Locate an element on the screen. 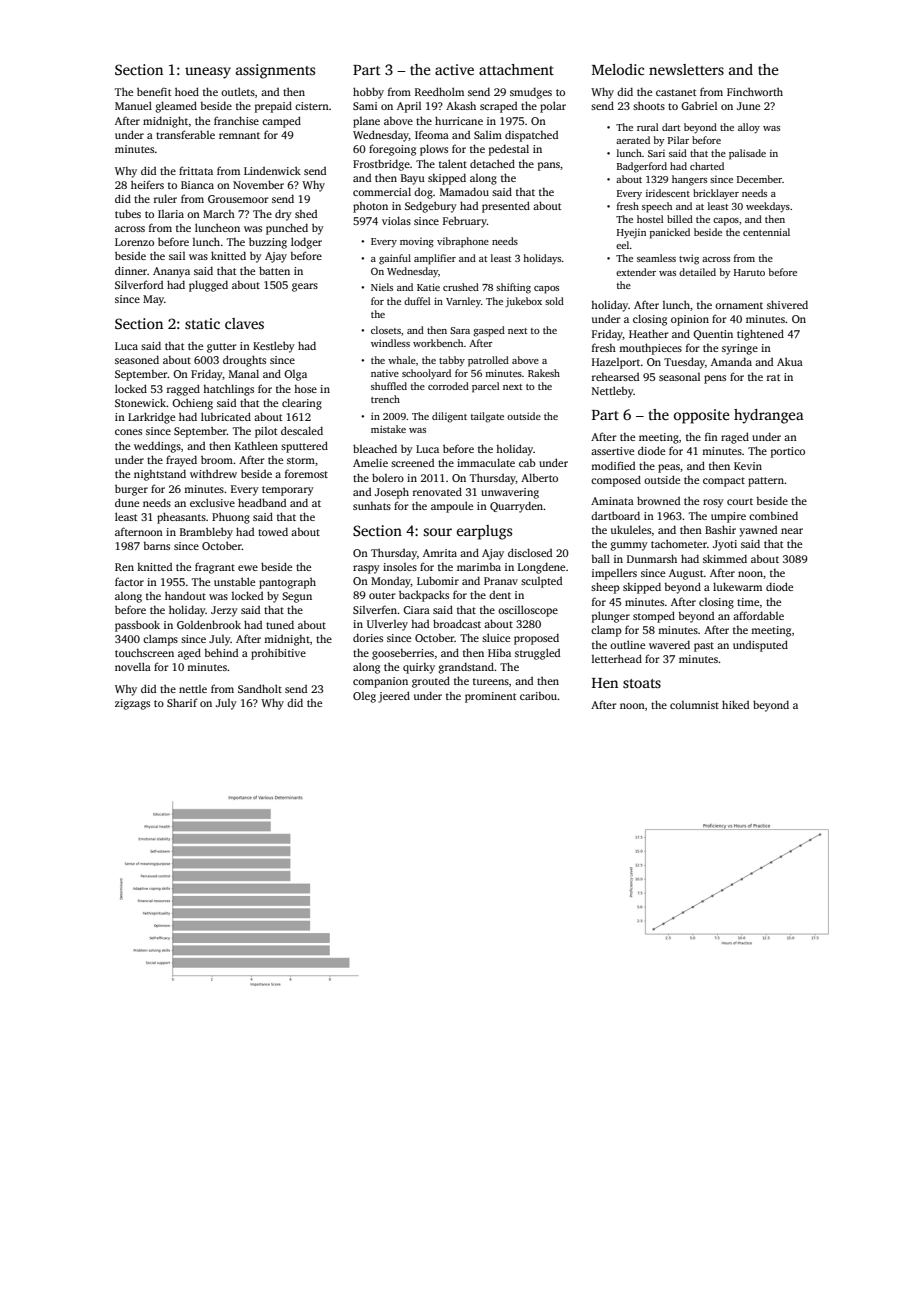 Image resolution: width=924 pixels, height=1308 pixels. extender is located at coordinates (636, 272).
